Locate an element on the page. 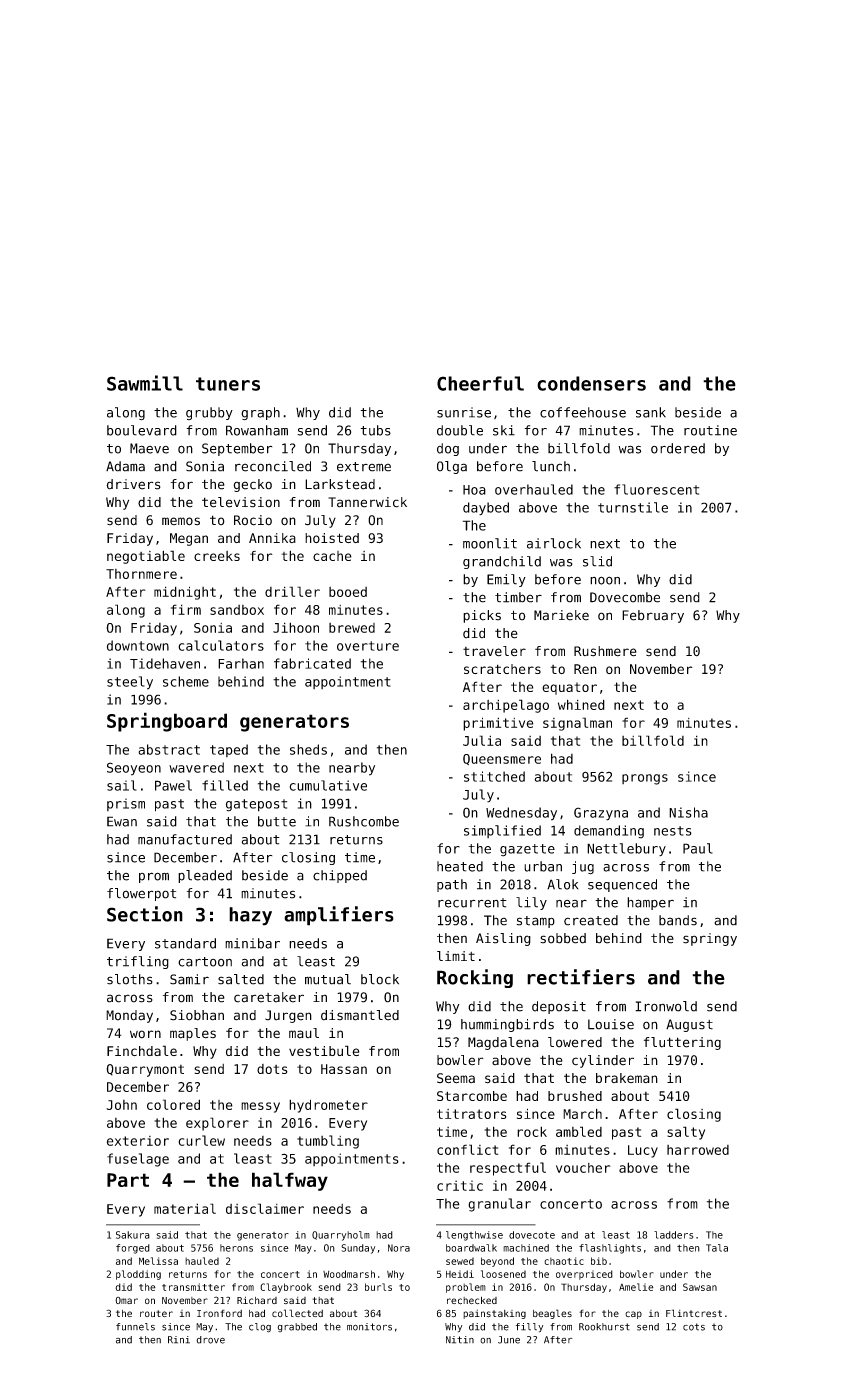 The height and width of the image is (1400, 849). Thornmere is located at coordinates (141, 574).
